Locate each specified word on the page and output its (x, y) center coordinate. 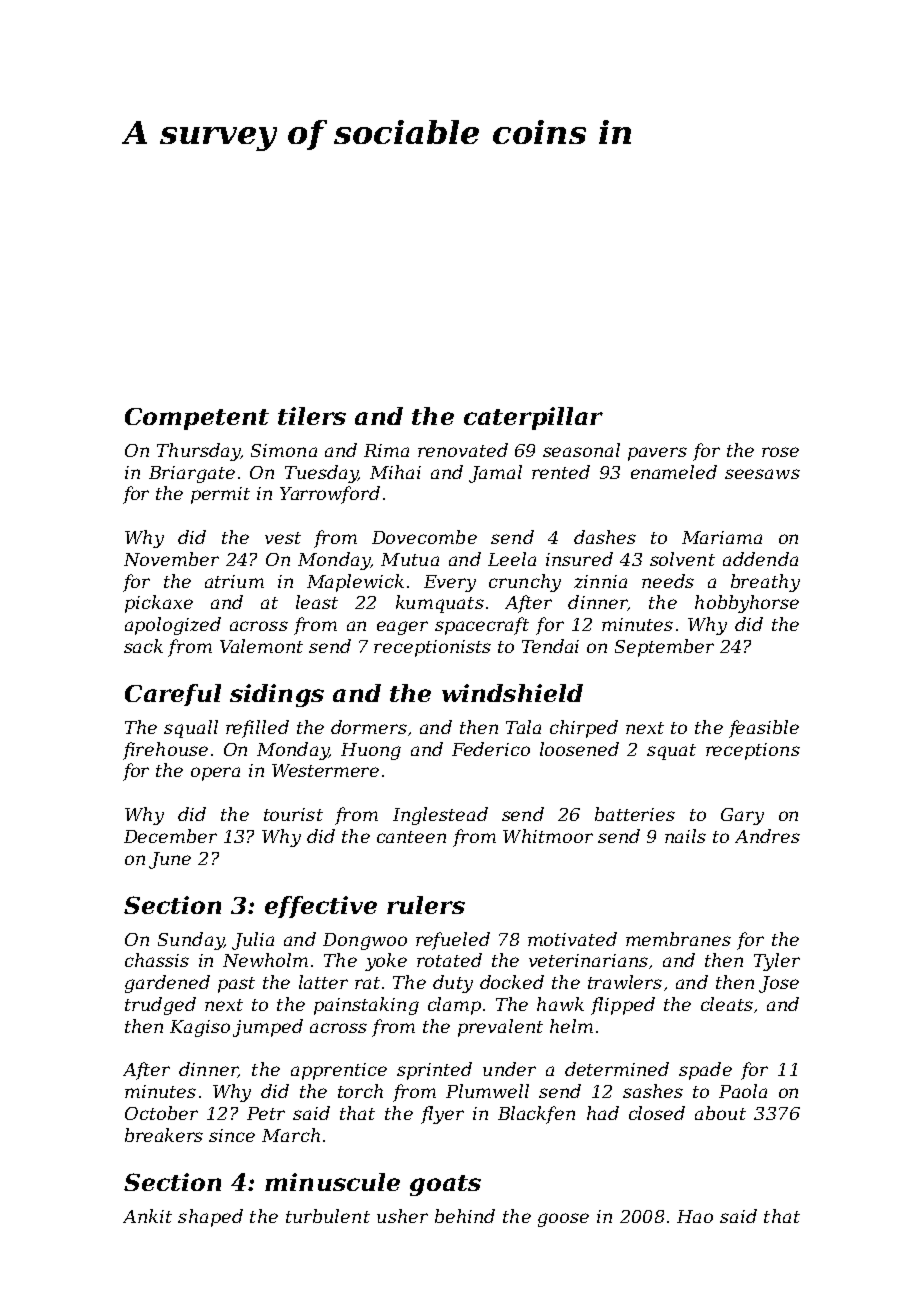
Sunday (191, 941)
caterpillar (533, 418)
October (161, 1113)
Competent (197, 419)
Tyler (777, 962)
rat (367, 983)
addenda (760, 559)
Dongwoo (365, 941)
